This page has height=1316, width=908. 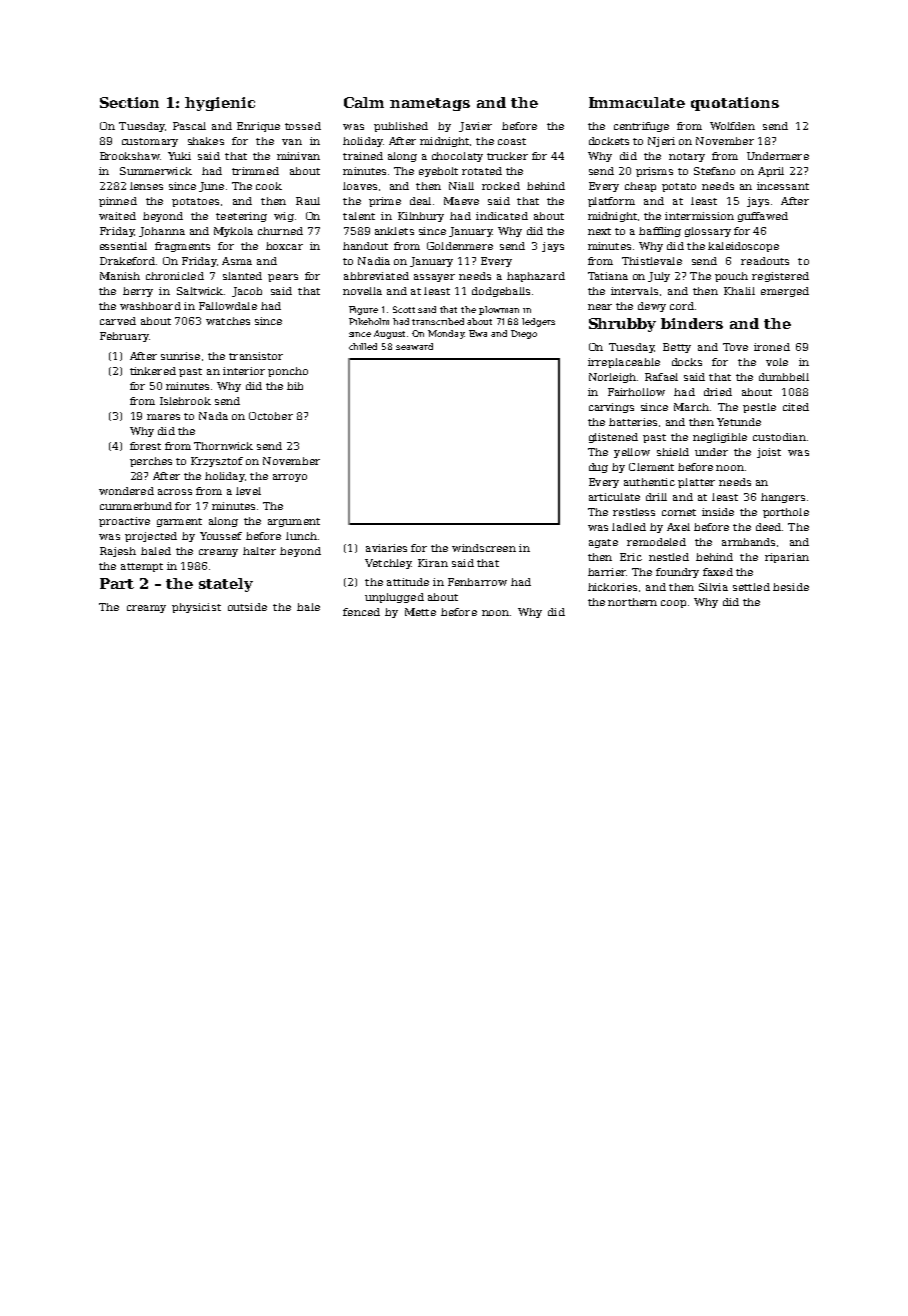 I want to click on talent, so click(x=359, y=216).
